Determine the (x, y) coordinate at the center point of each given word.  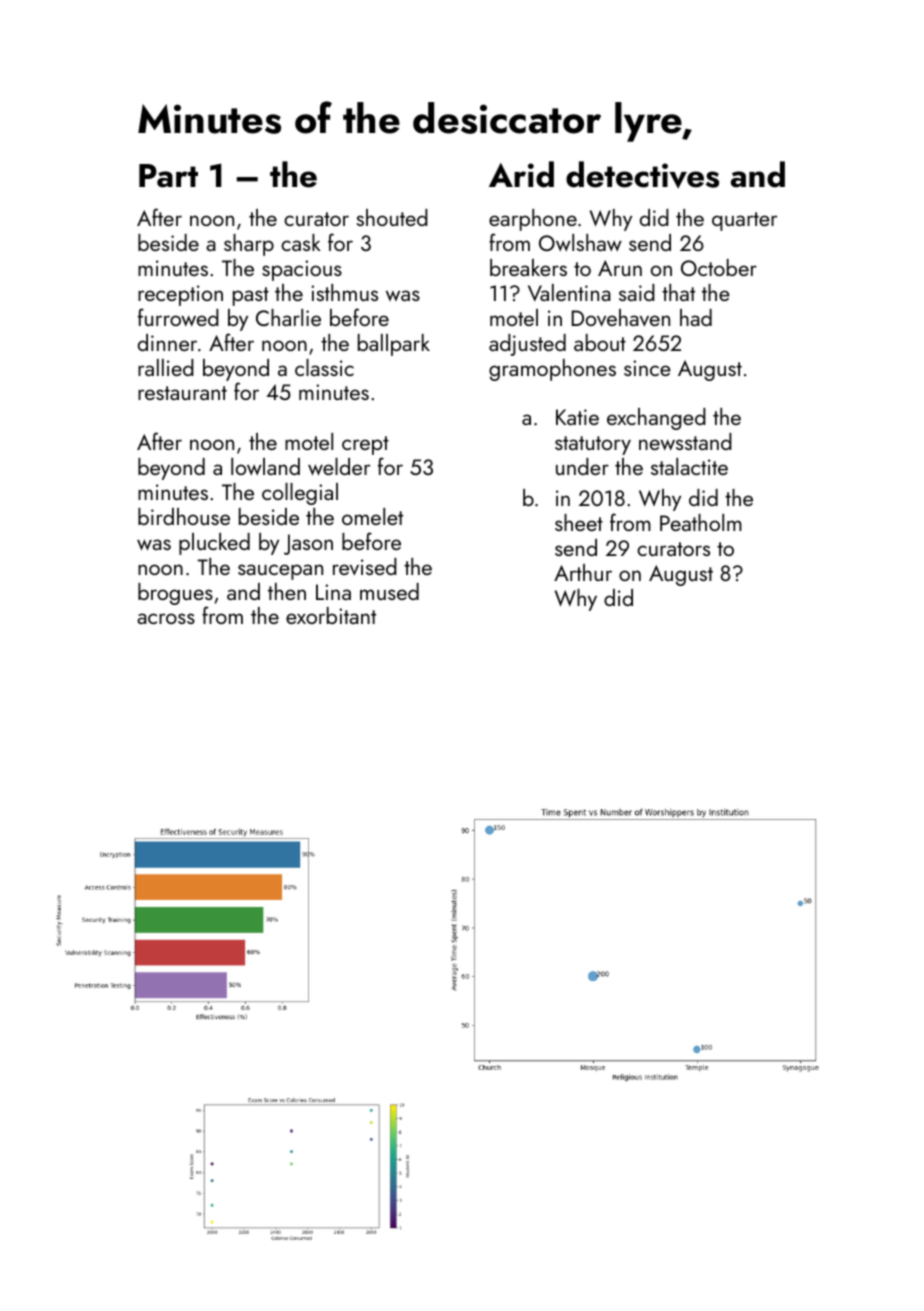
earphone (533, 220)
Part (168, 176)
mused (389, 591)
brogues (175, 594)
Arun (620, 268)
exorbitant (331, 615)
